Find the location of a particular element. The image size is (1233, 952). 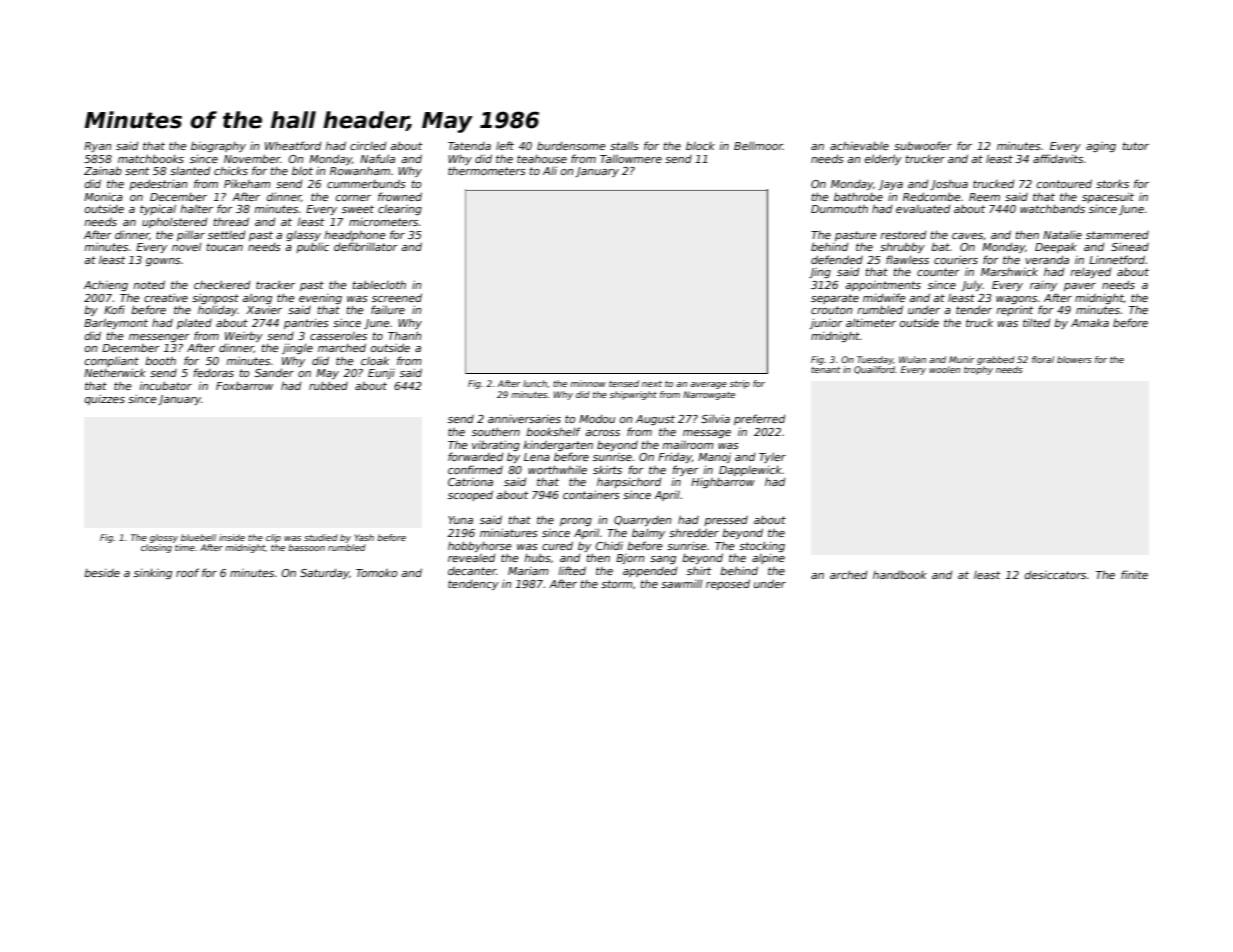

paver is located at coordinates (1080, 287).
